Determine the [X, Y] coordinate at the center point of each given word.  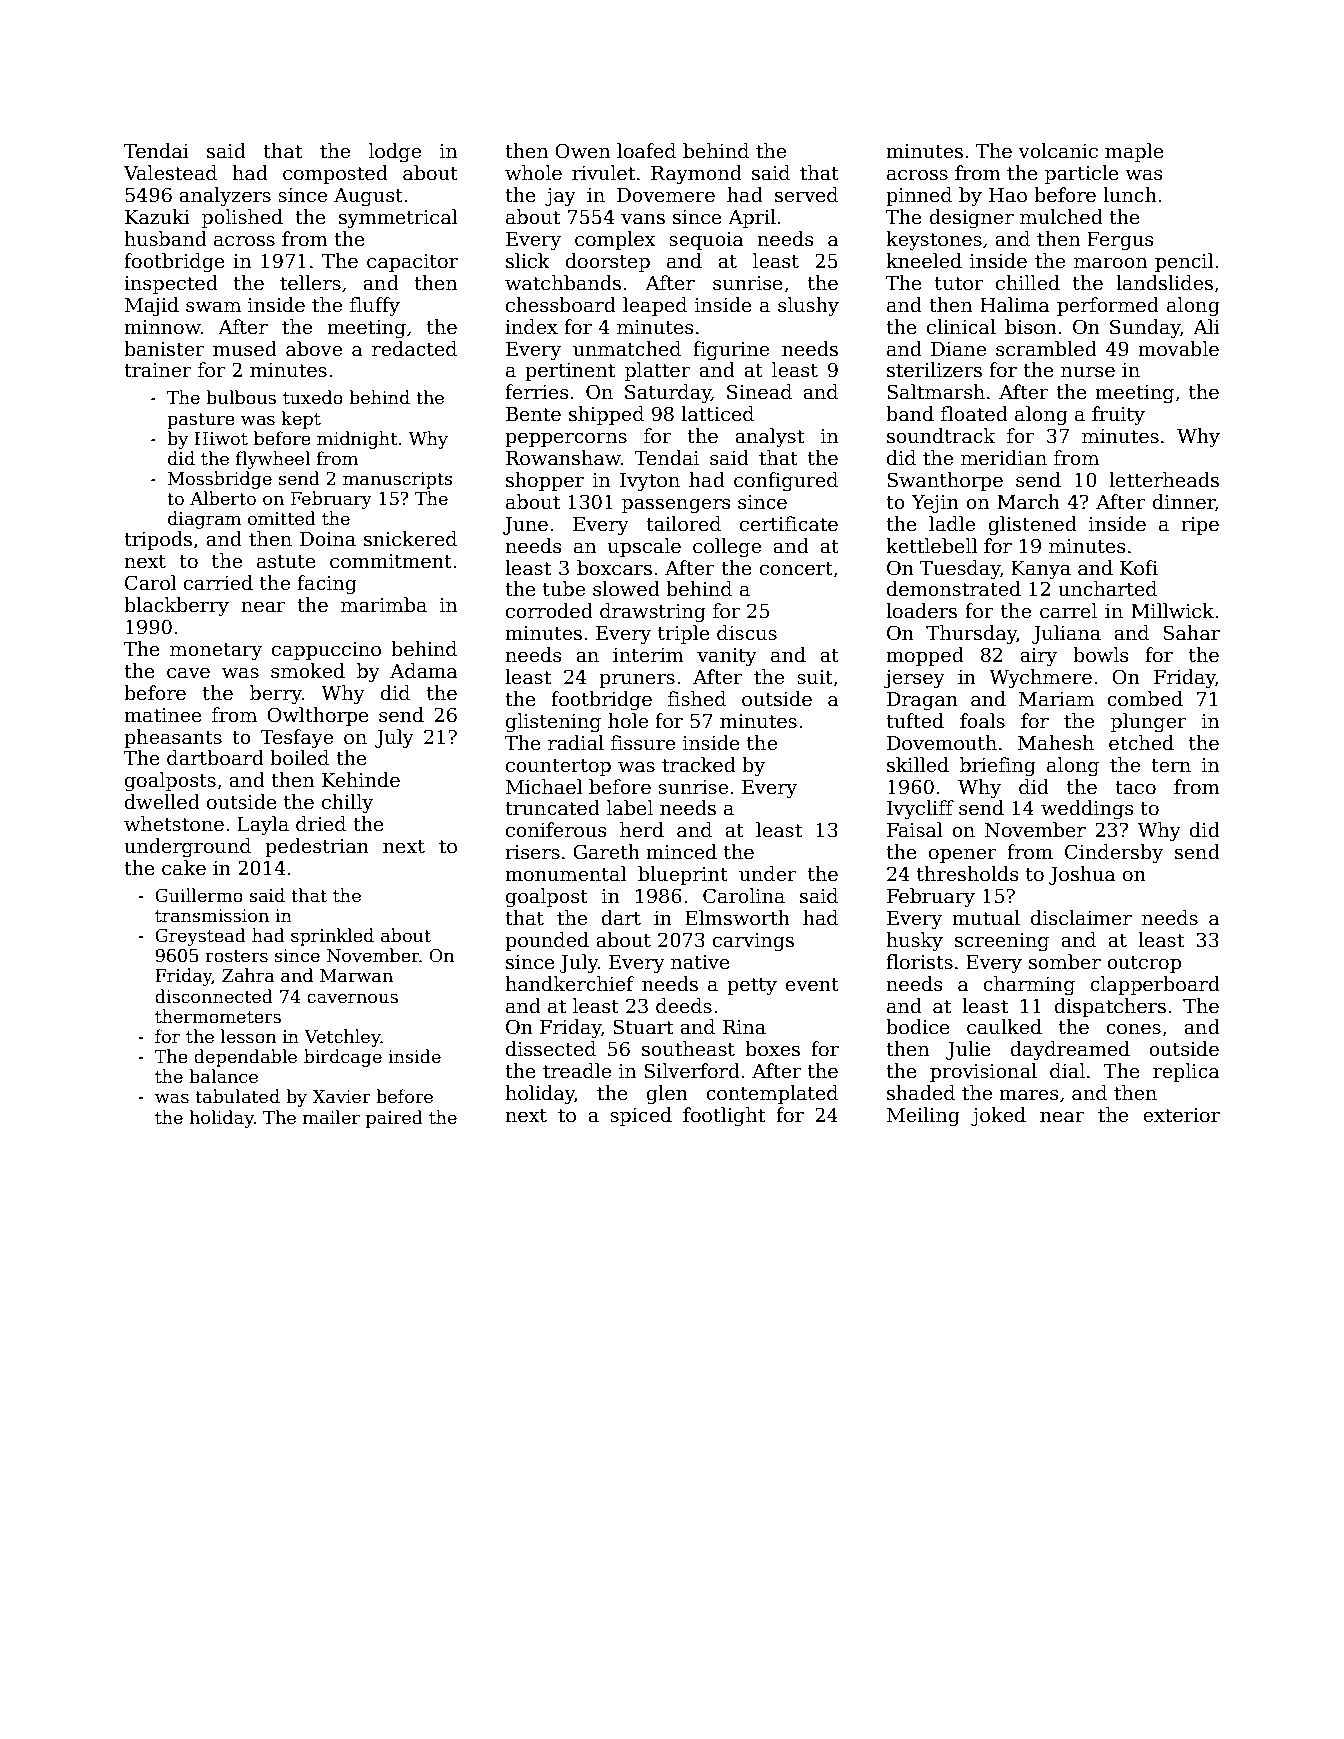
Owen [582, 151]
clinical [961, 327]
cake [184, 868]
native [700, 962]
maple [1134, 152]
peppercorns [566, 440]
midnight [357, 440]
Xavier [341, 1097]
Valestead [170, 173]
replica [1186, 1072]
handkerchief [570, 984]
